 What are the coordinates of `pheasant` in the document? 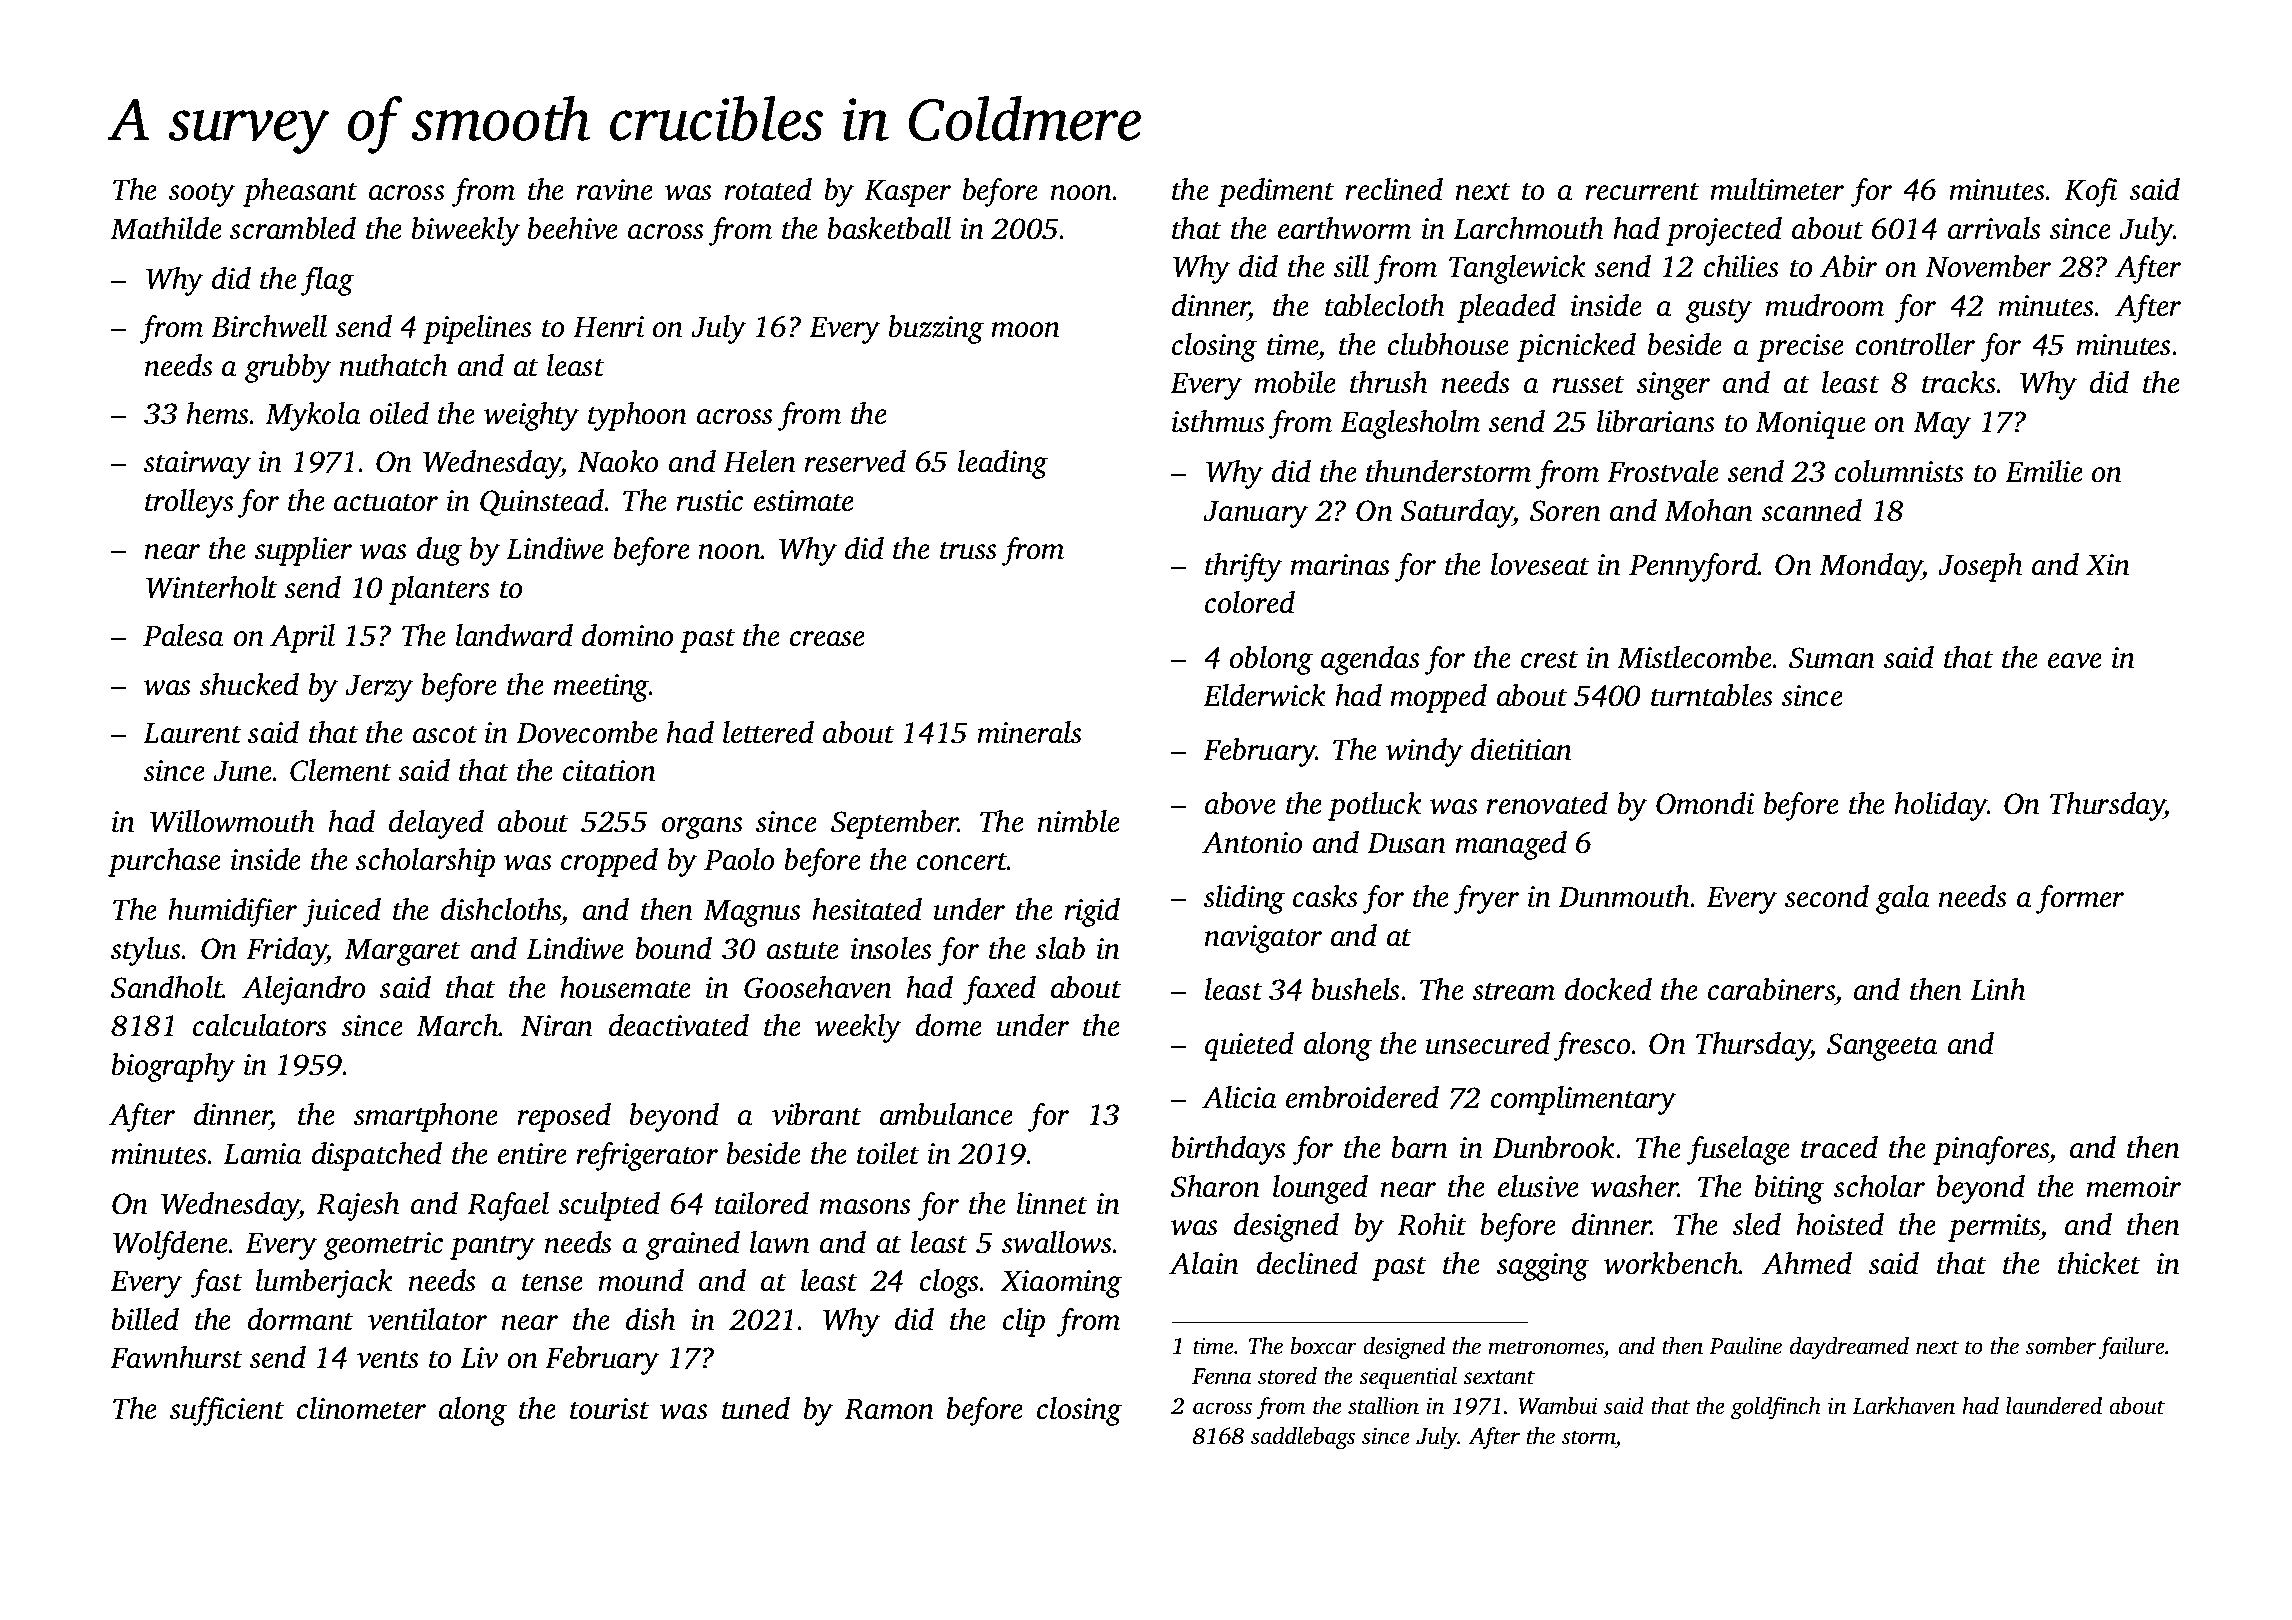 It's located at (300, 192).
